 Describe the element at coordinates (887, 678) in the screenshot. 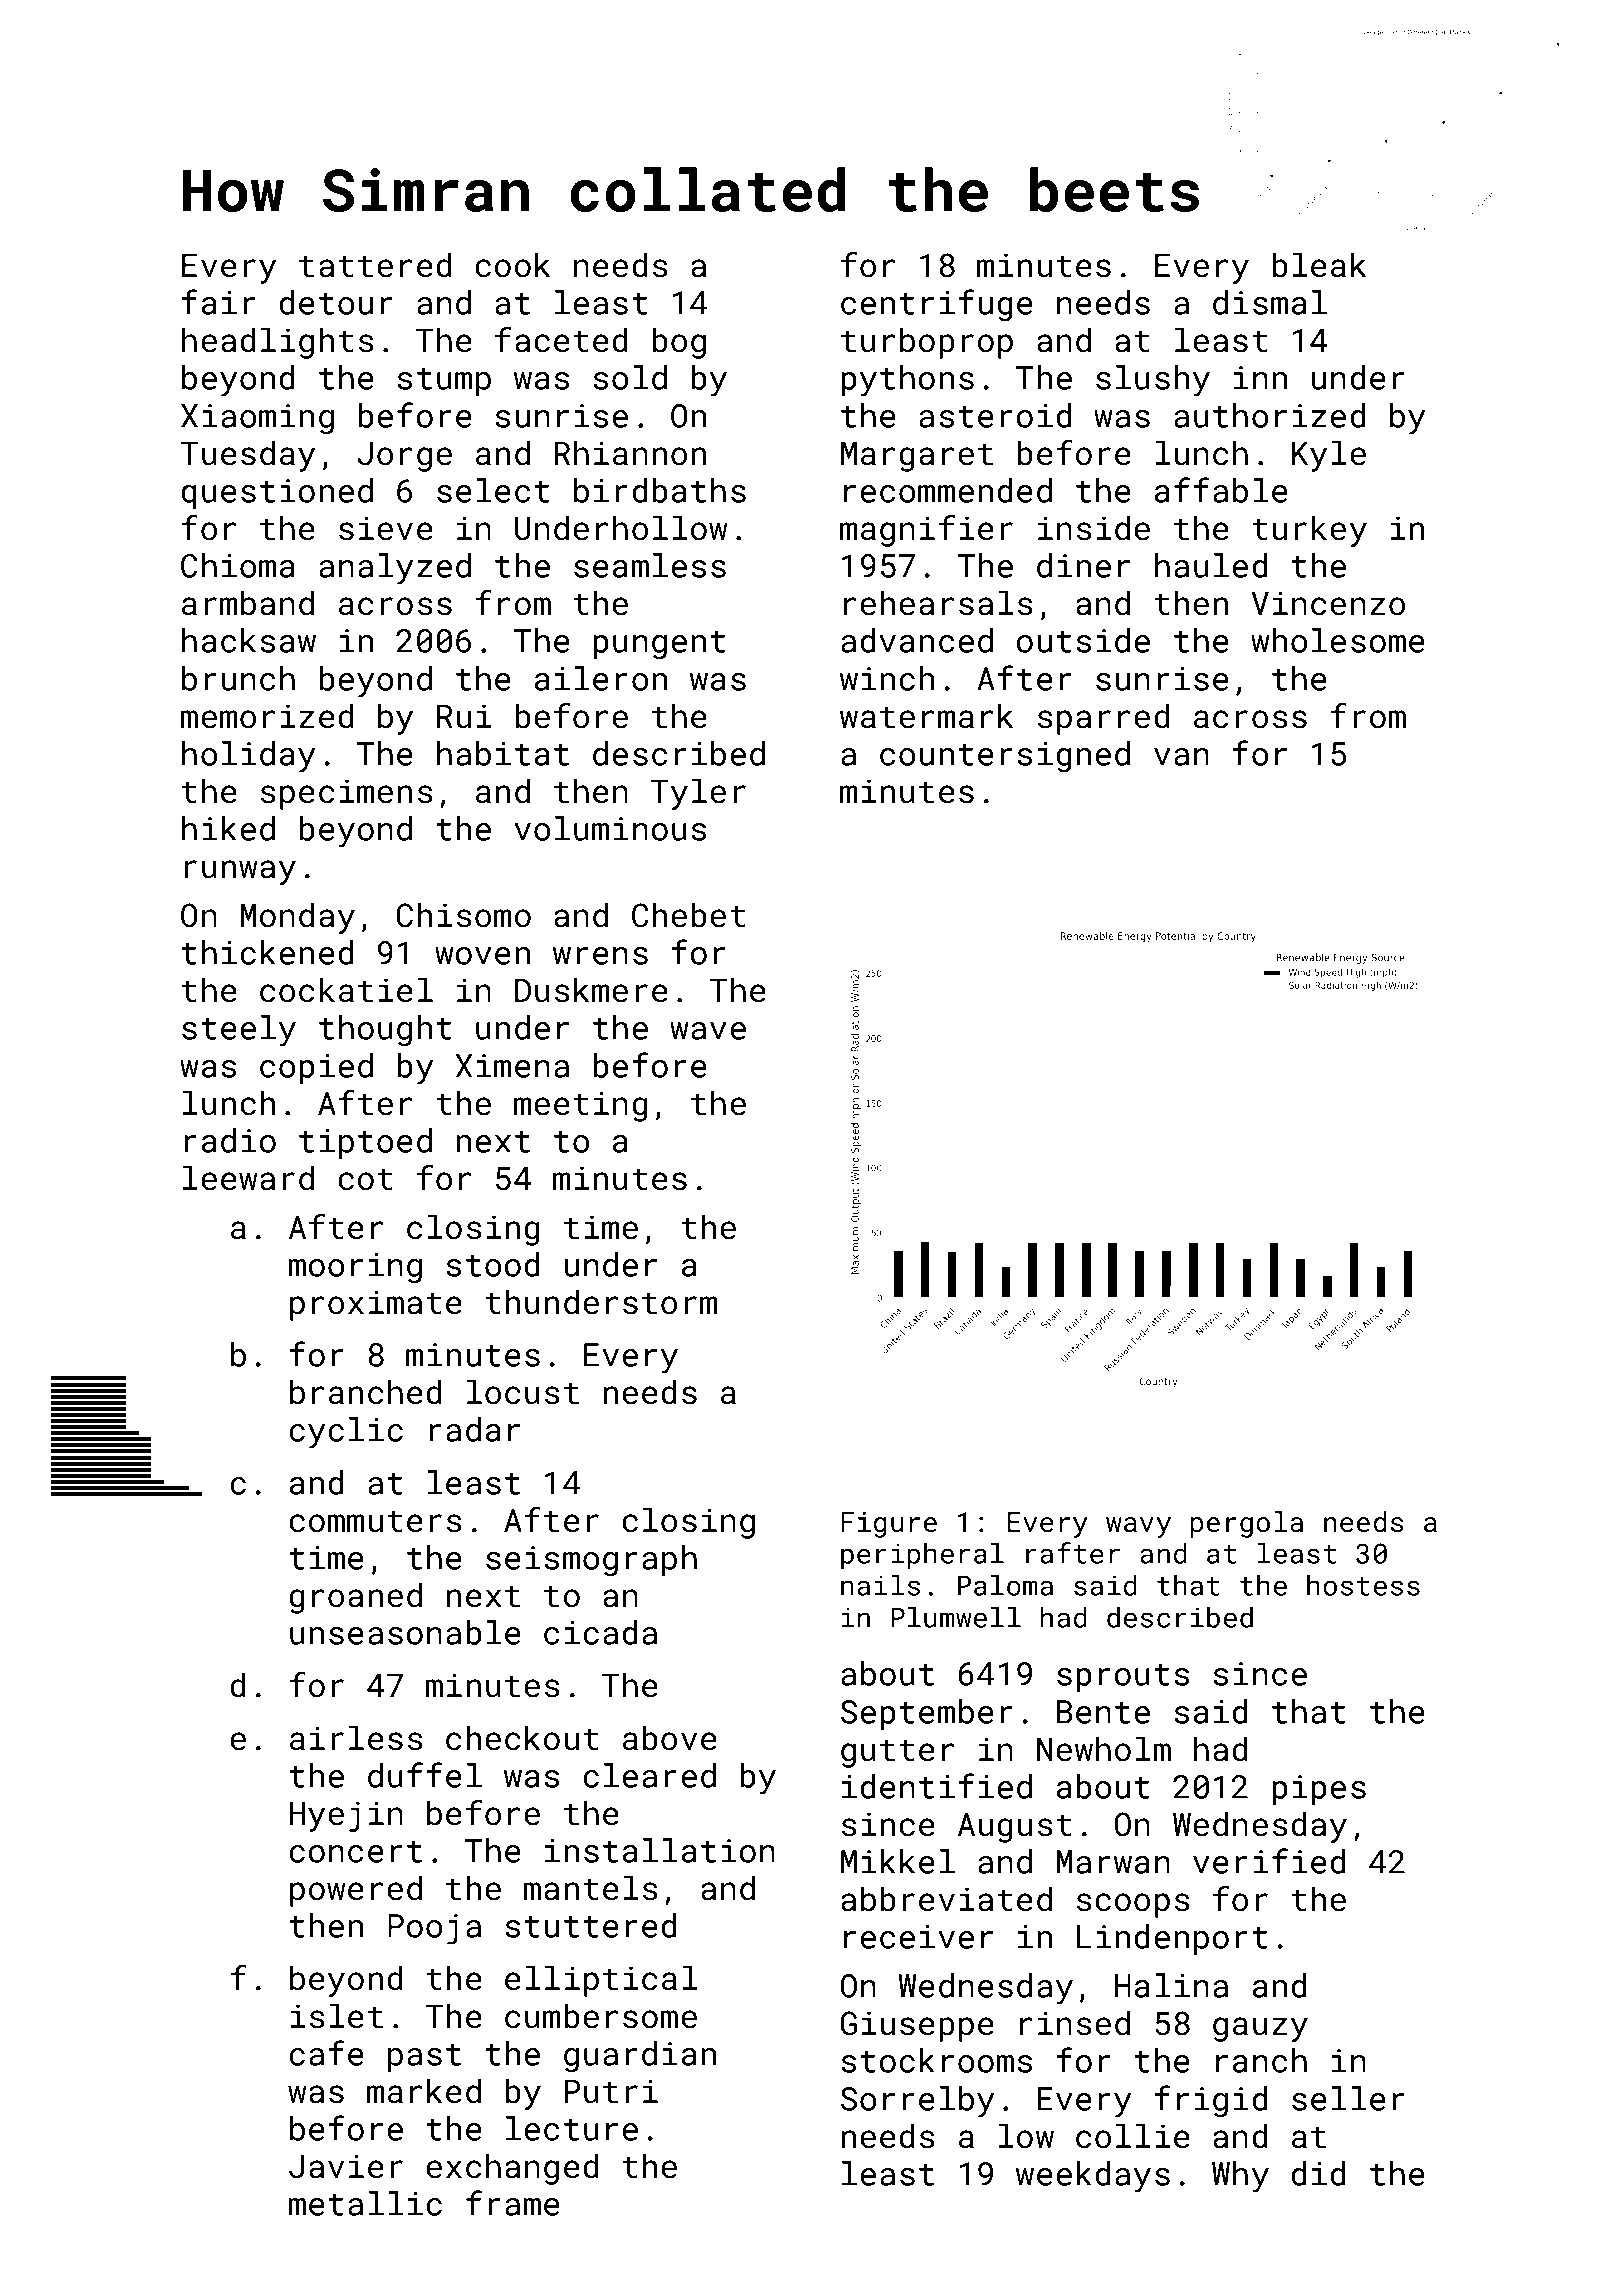

I see `winch` at that location.
